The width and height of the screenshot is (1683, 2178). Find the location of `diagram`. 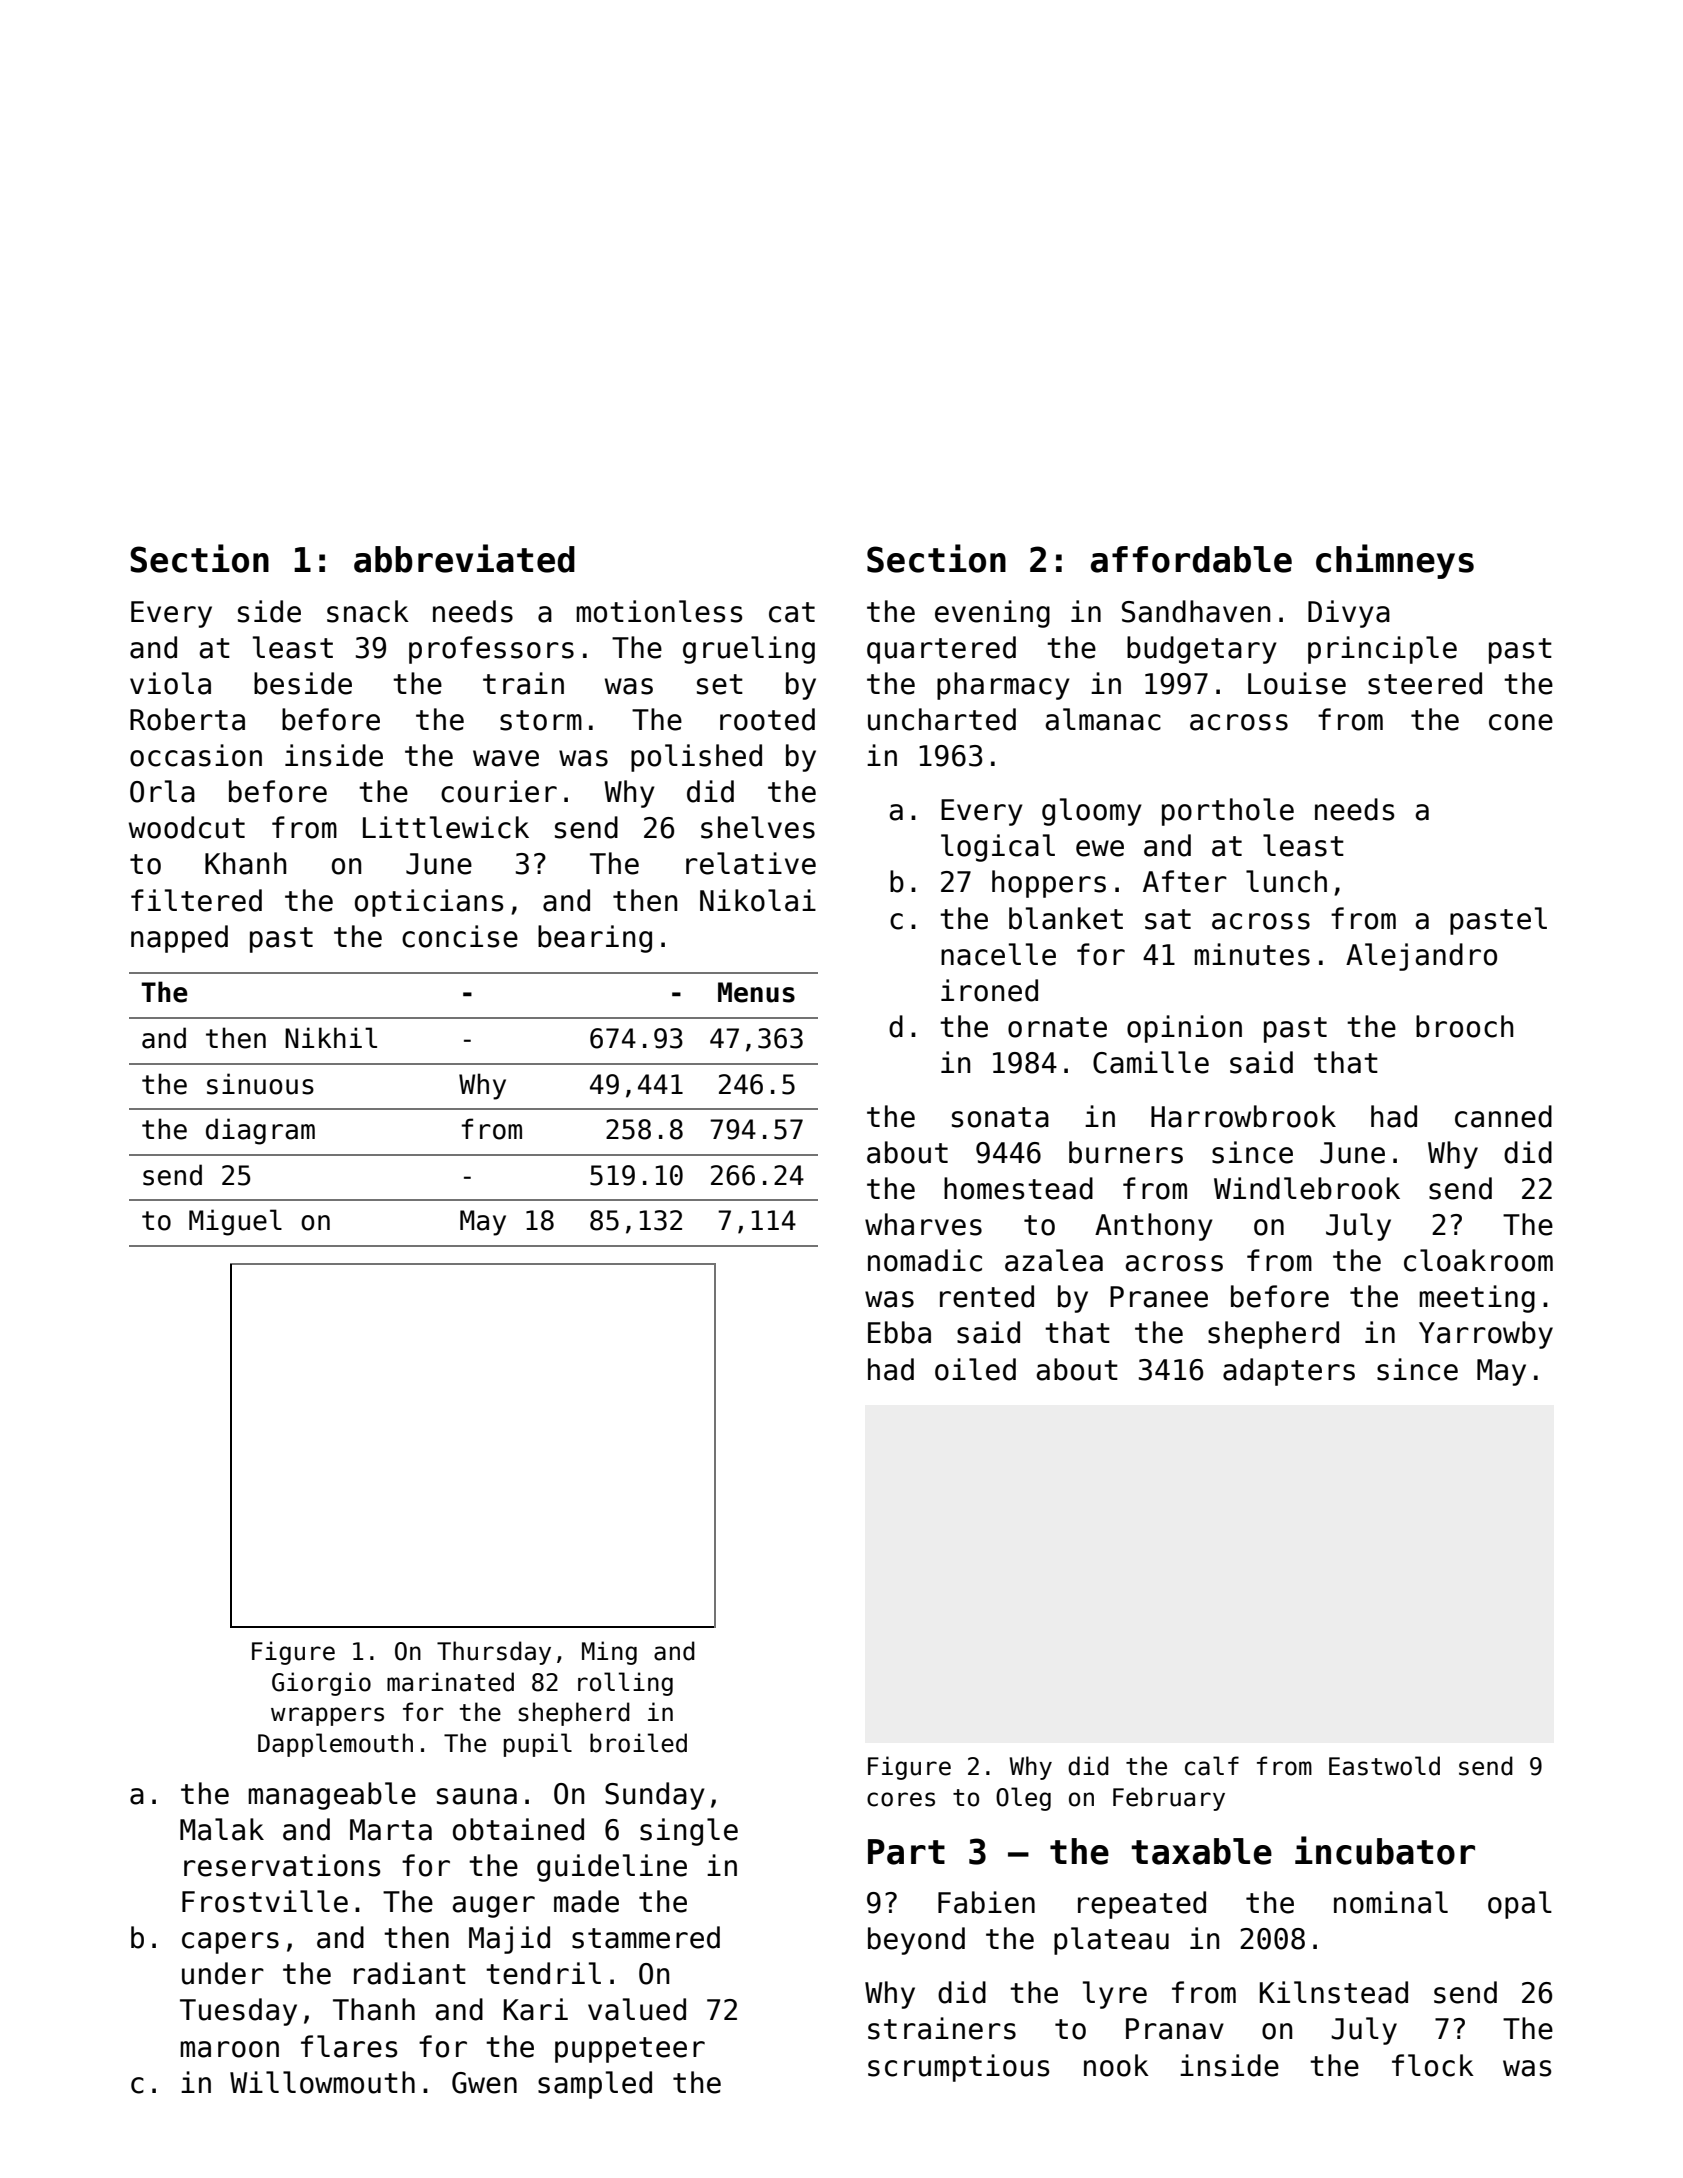

diagram is located at coordinates (260, 1131).
